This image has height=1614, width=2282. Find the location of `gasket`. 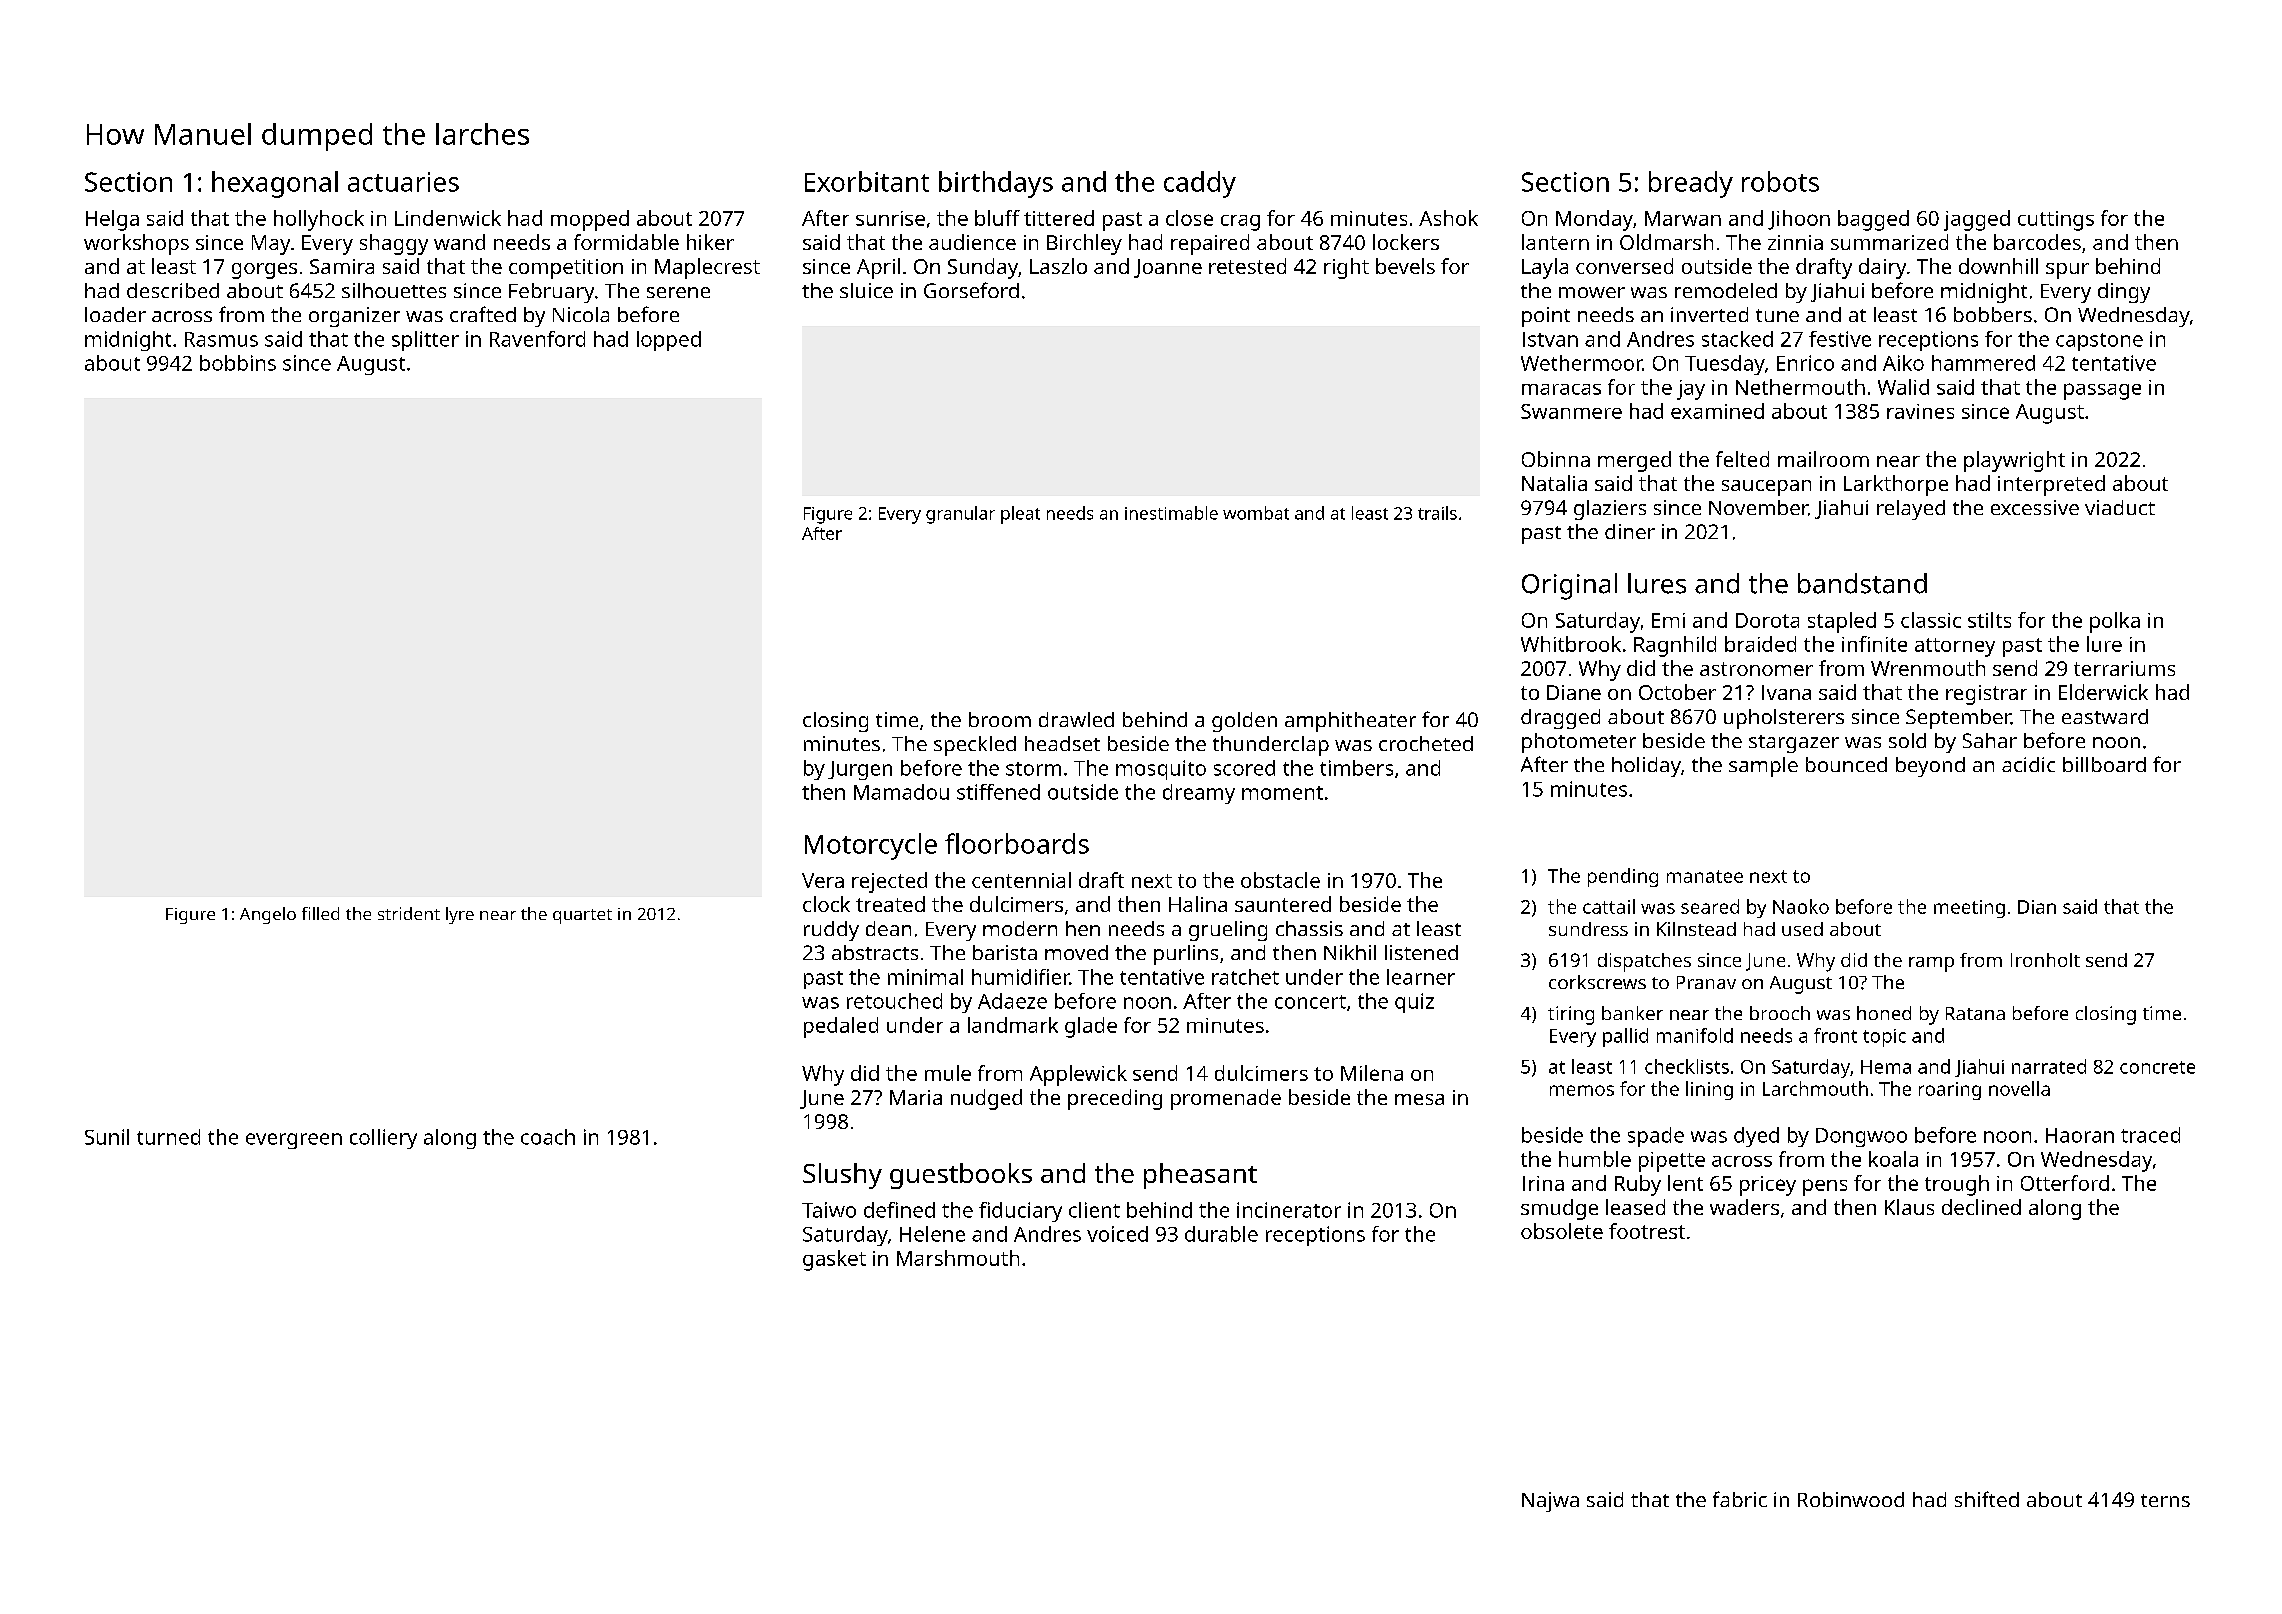

gasket is located at coordinates (834, 1260).
